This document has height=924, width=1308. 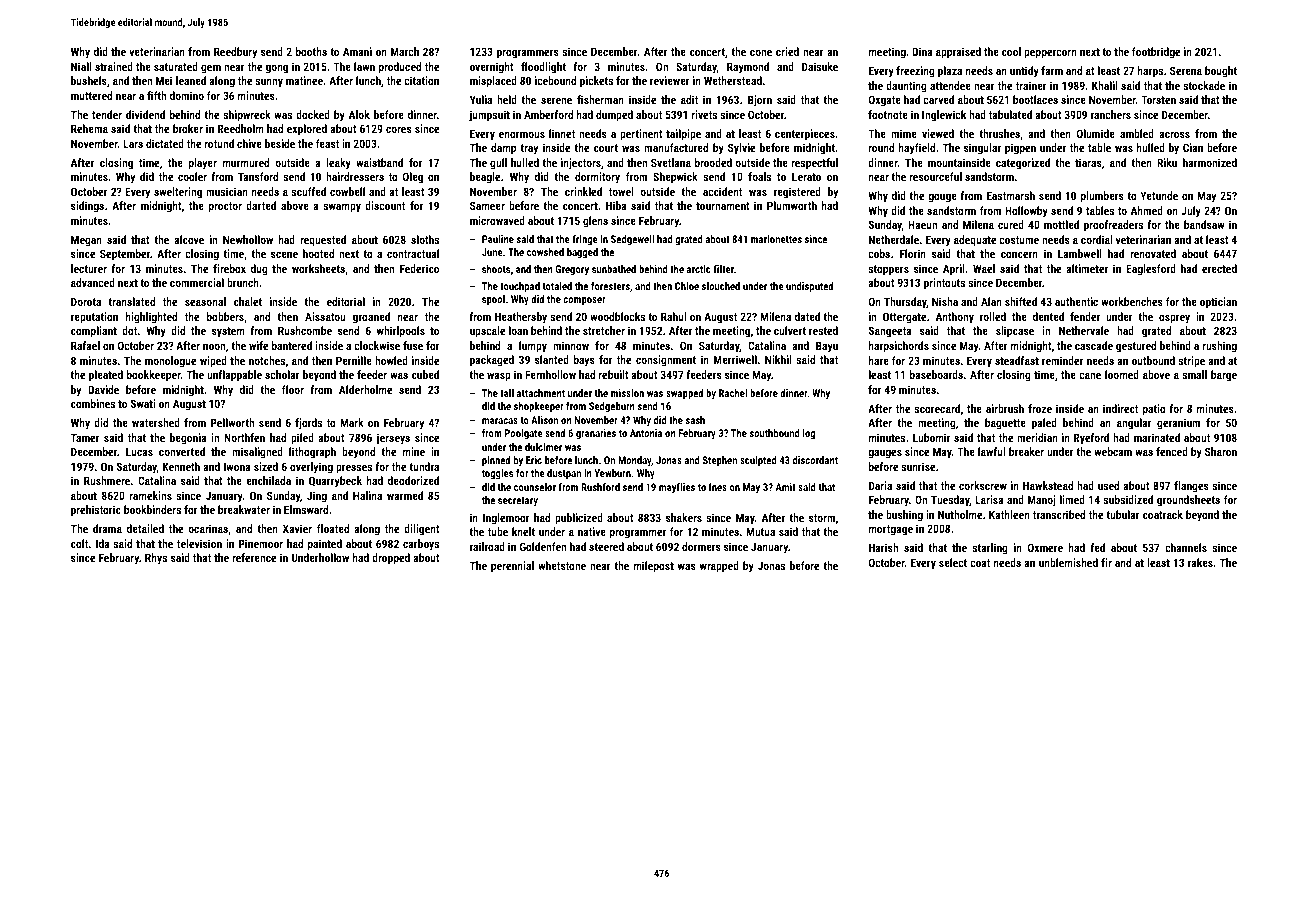 I want to click on Haeun, so click(x=922, y=224).
